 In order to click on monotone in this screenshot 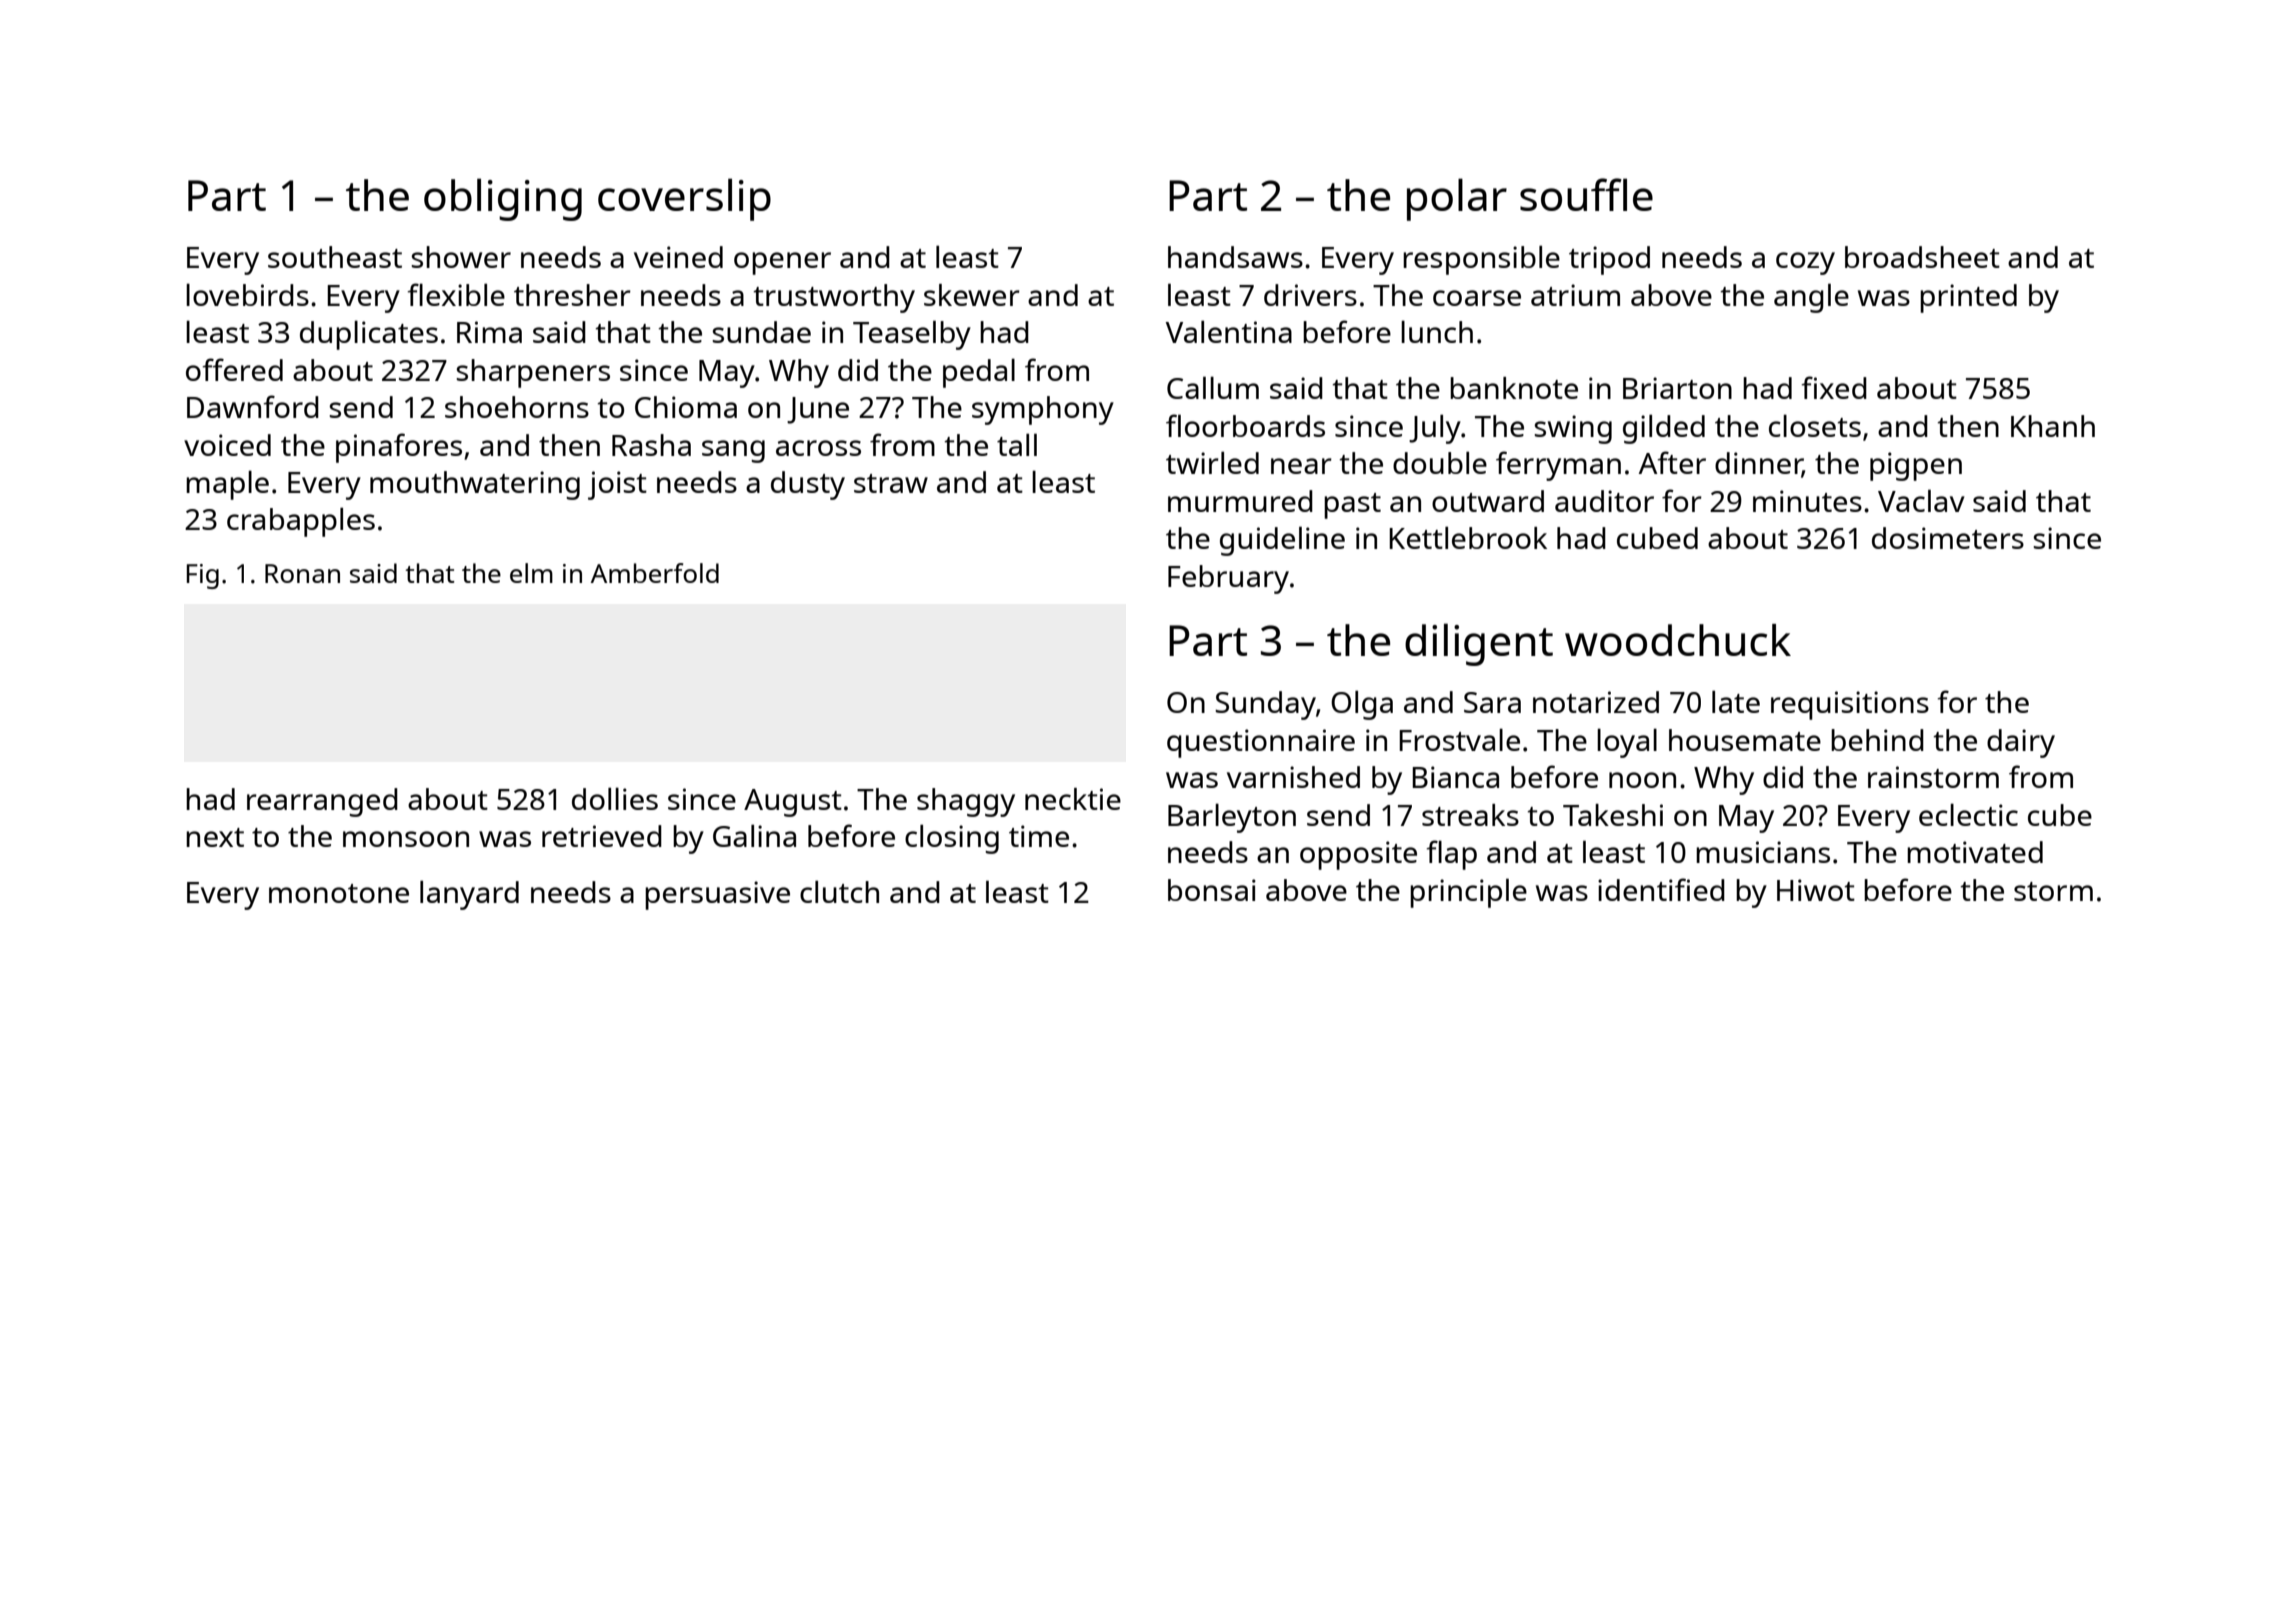, I will do `click(339, 893)`.
